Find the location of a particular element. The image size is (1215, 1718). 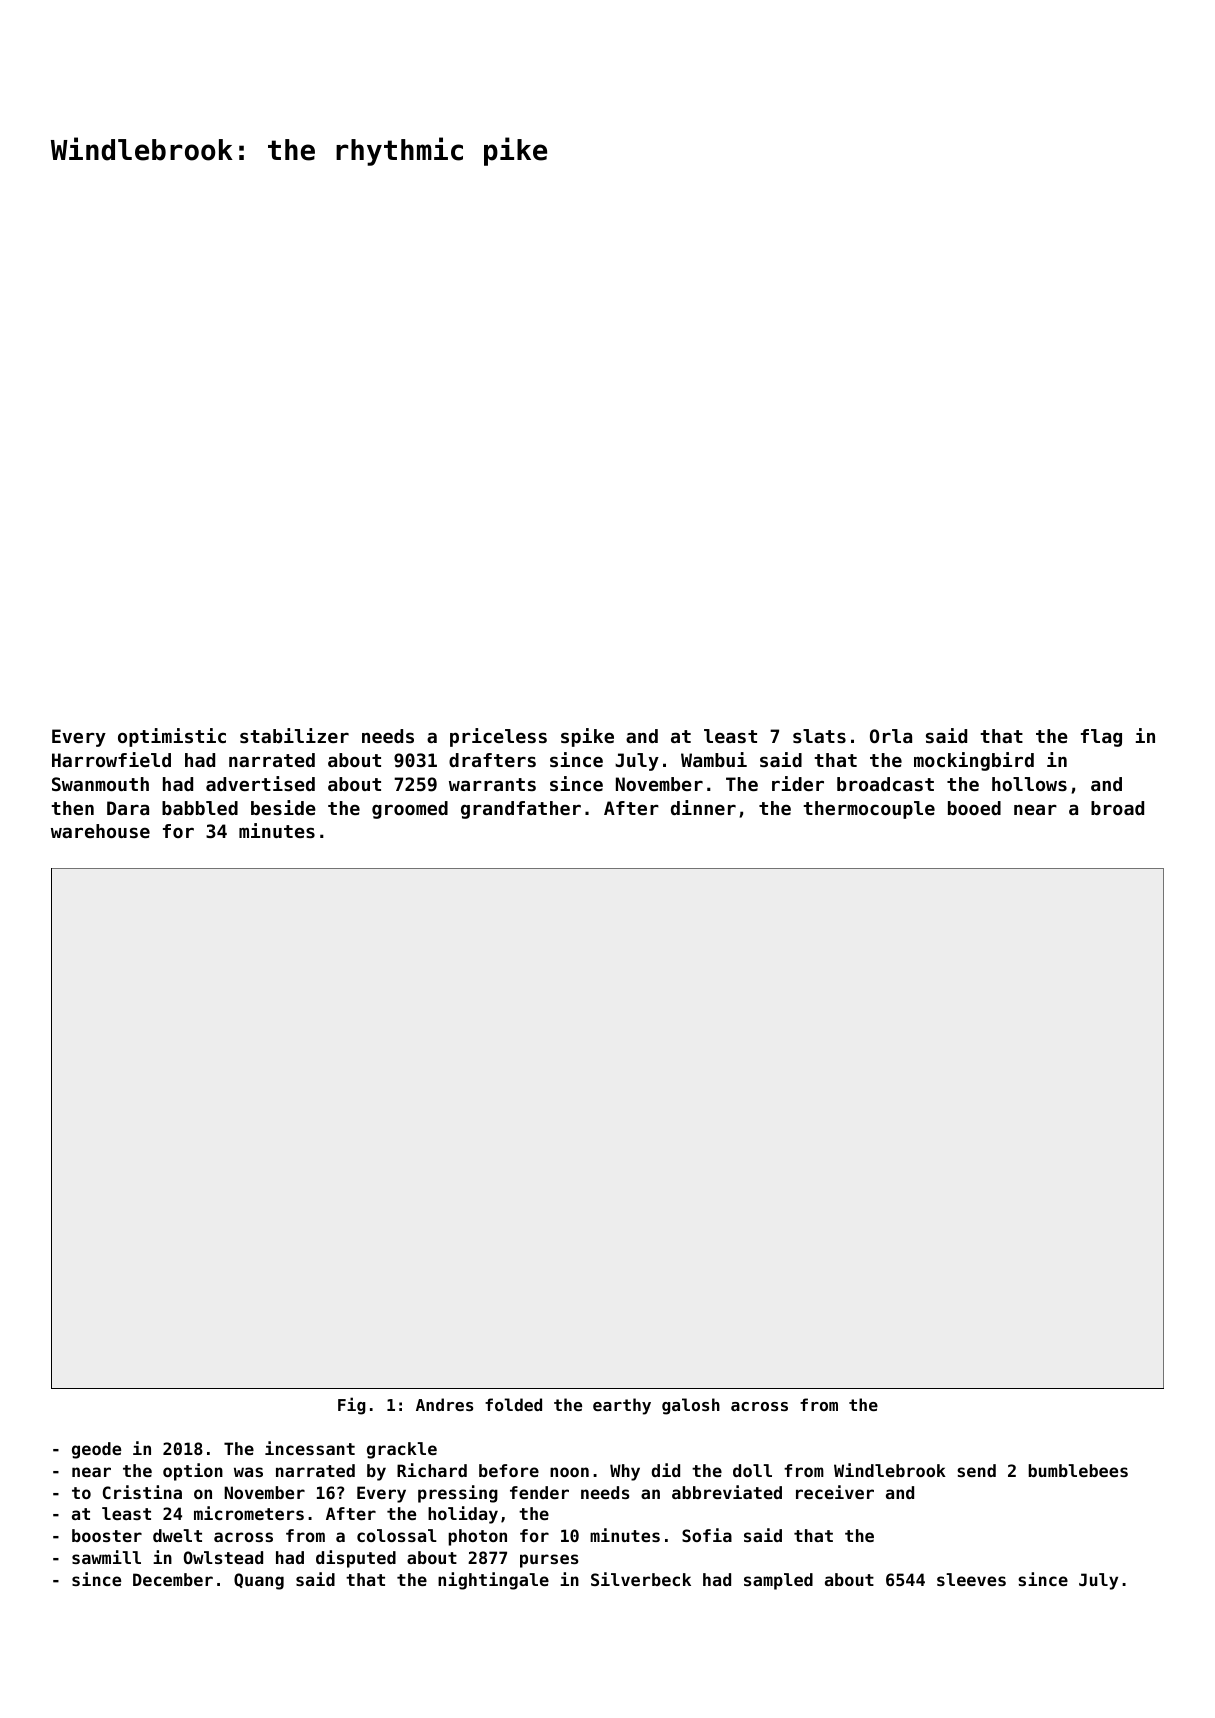

thermocouple is located at coordinates (869, 810).
